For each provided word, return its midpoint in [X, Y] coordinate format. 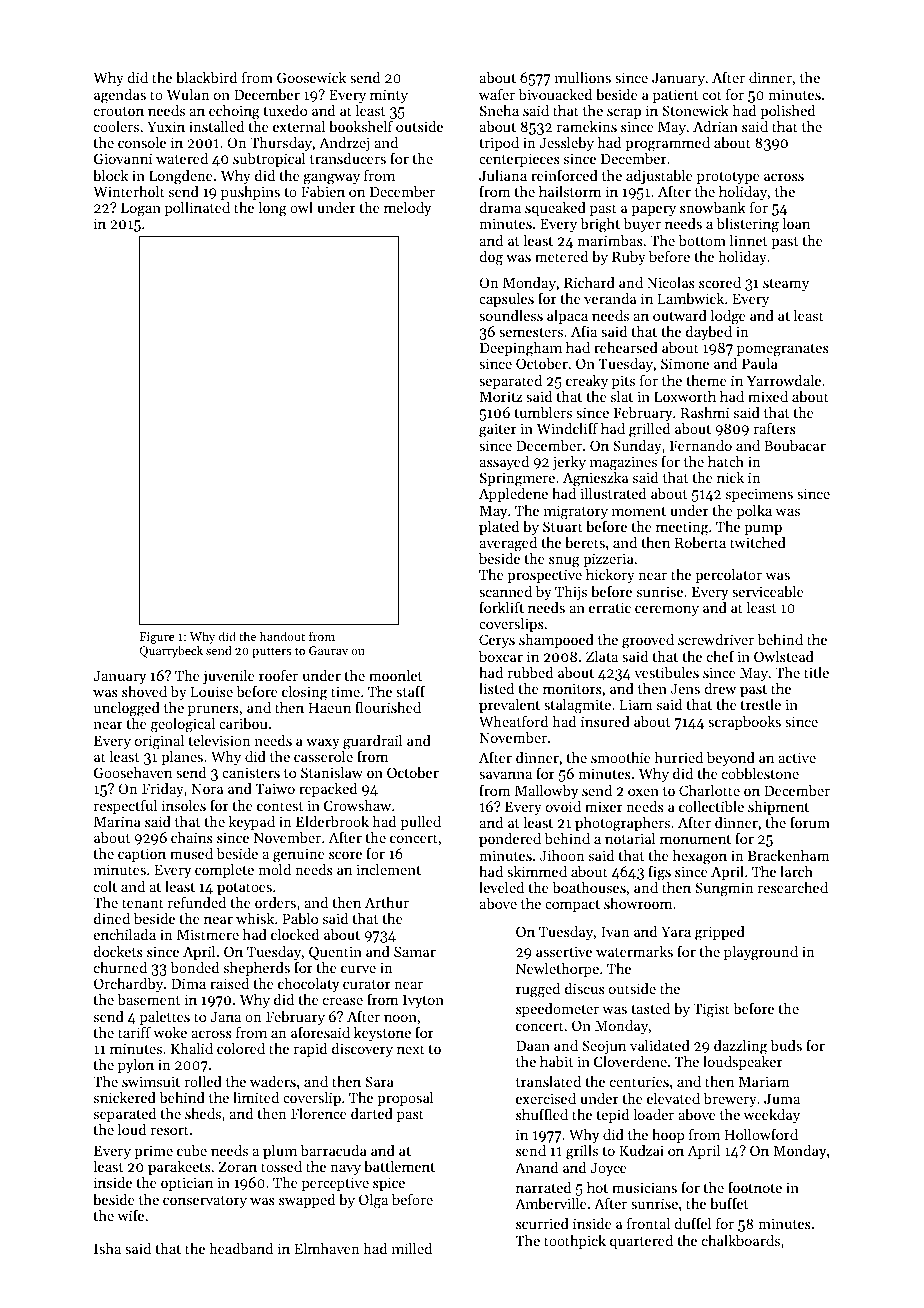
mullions [583, 77]
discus [585, 988]
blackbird [206, 77]
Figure [157, 638]
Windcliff [567, 428]
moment [639, 511]
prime [153, 1152]
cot [712, 95]
